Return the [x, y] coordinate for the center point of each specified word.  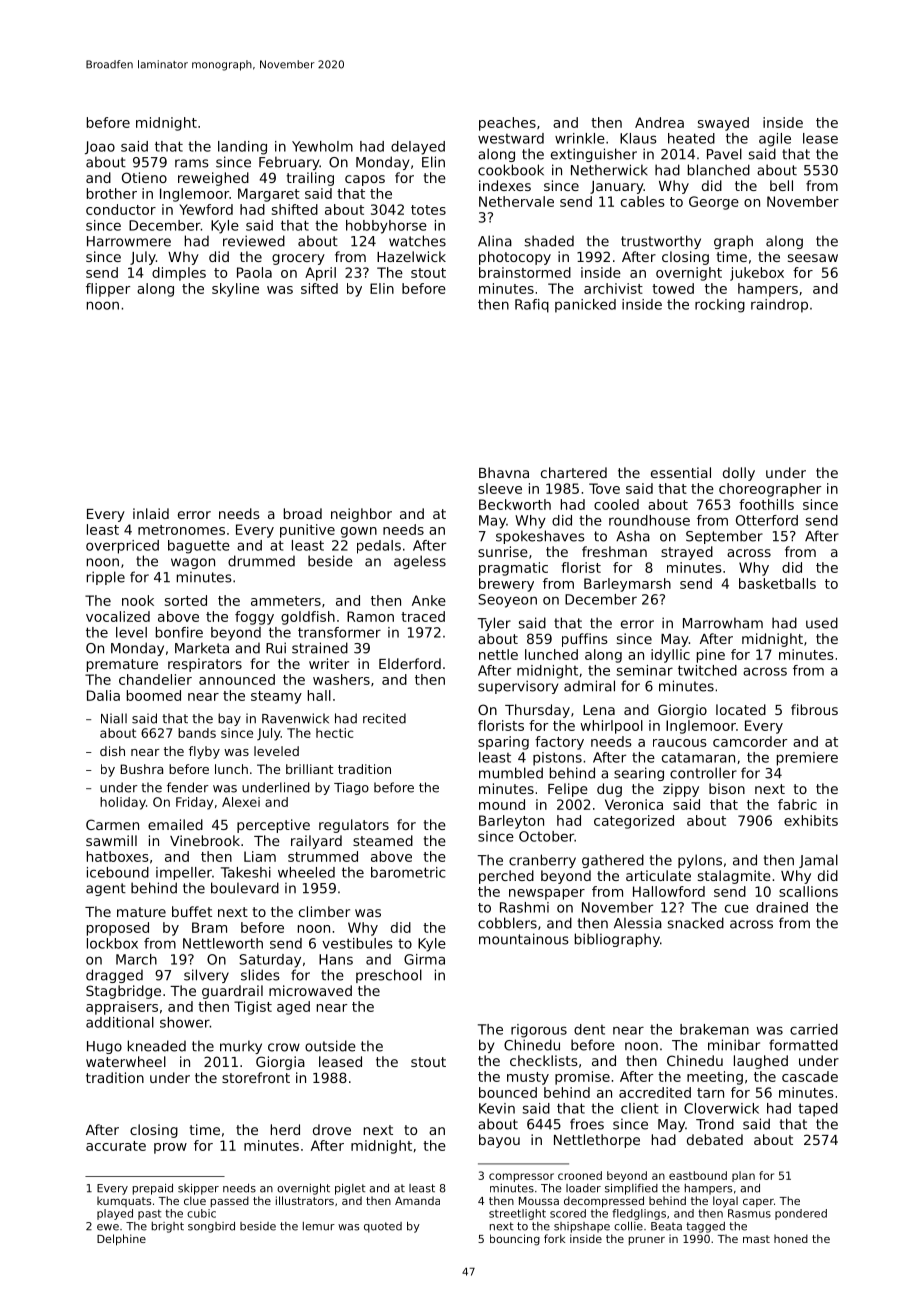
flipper [108, 290]
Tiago [351, 788]
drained [782, 907]
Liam [260, 856]
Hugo [104, 1047]
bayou [499, 1141]
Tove [604, 488]
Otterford [767, 520]
